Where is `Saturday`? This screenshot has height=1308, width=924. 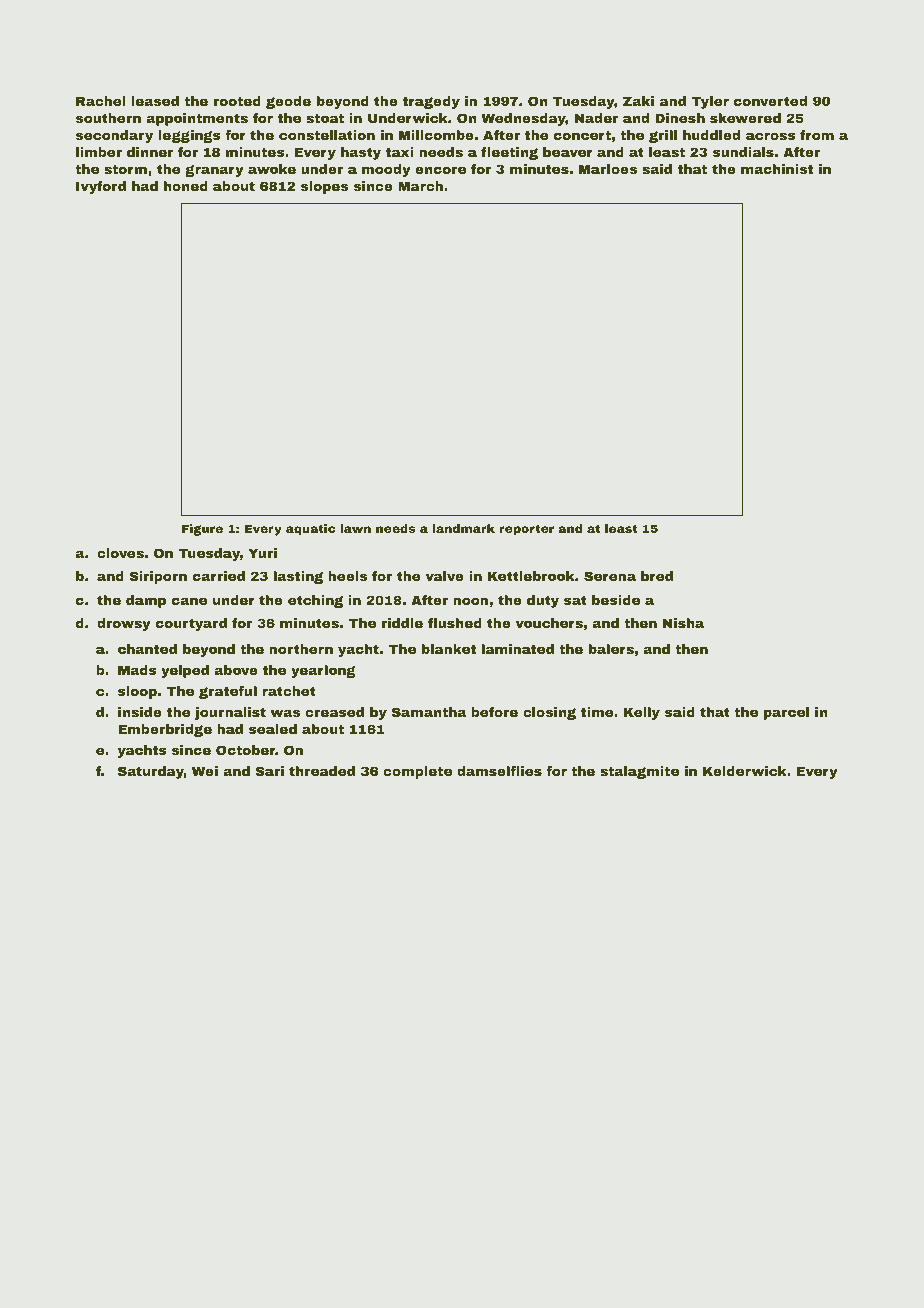 Saturday is located at coordinates (151, 772).
